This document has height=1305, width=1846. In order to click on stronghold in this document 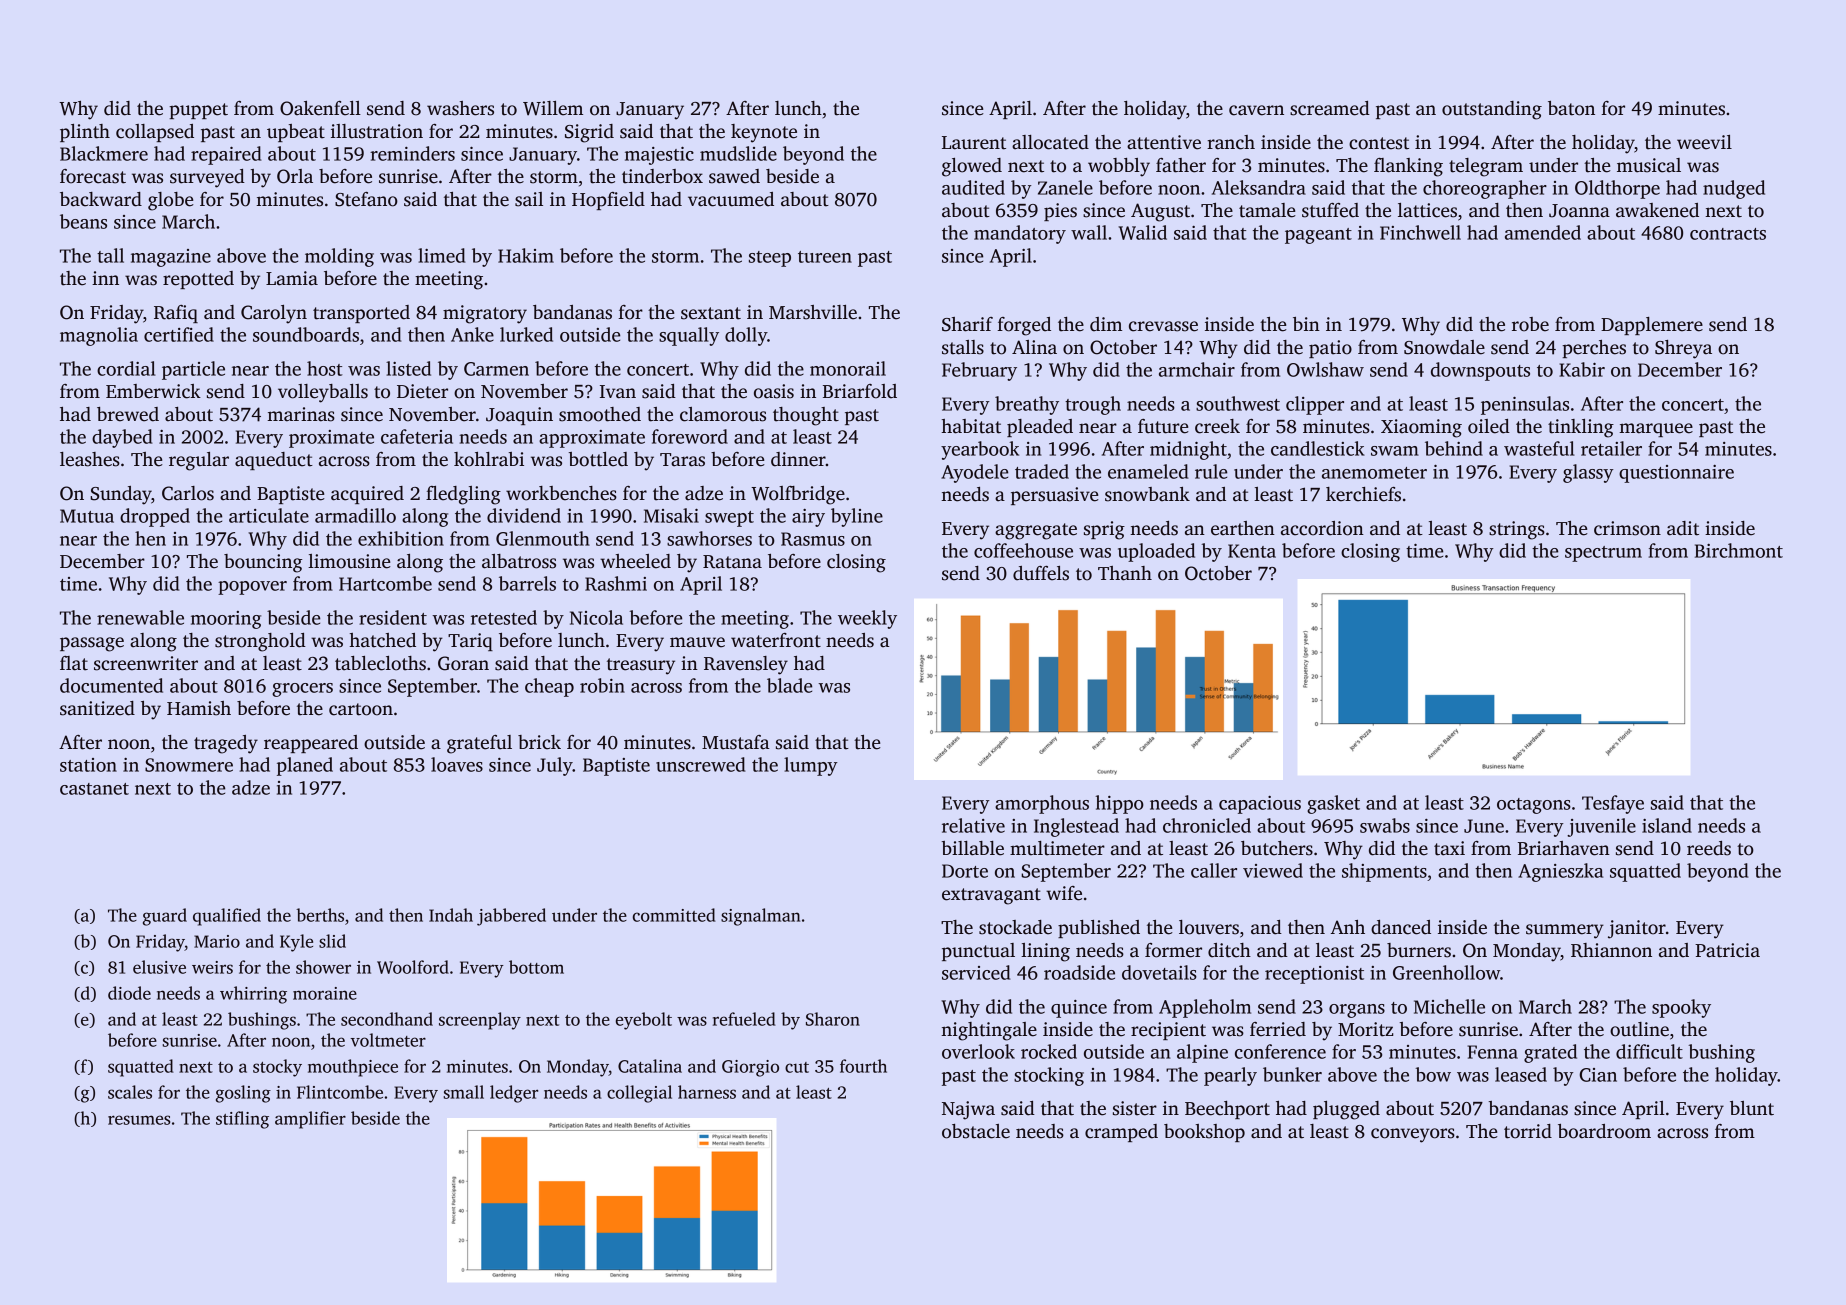, I will do `click(260, 642)`.
